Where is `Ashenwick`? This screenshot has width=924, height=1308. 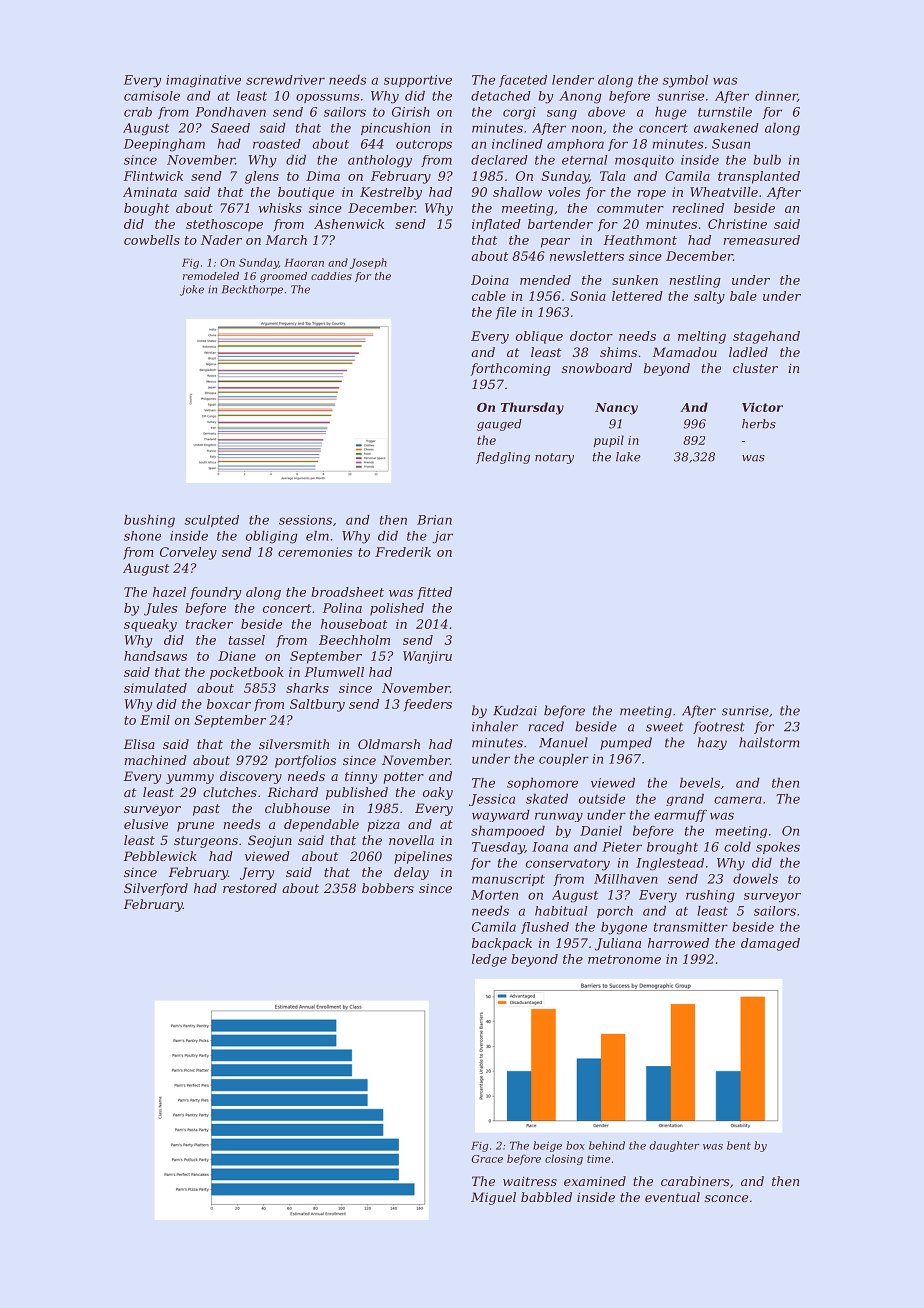 Ashenwick is located at coordinates (349, 224).
